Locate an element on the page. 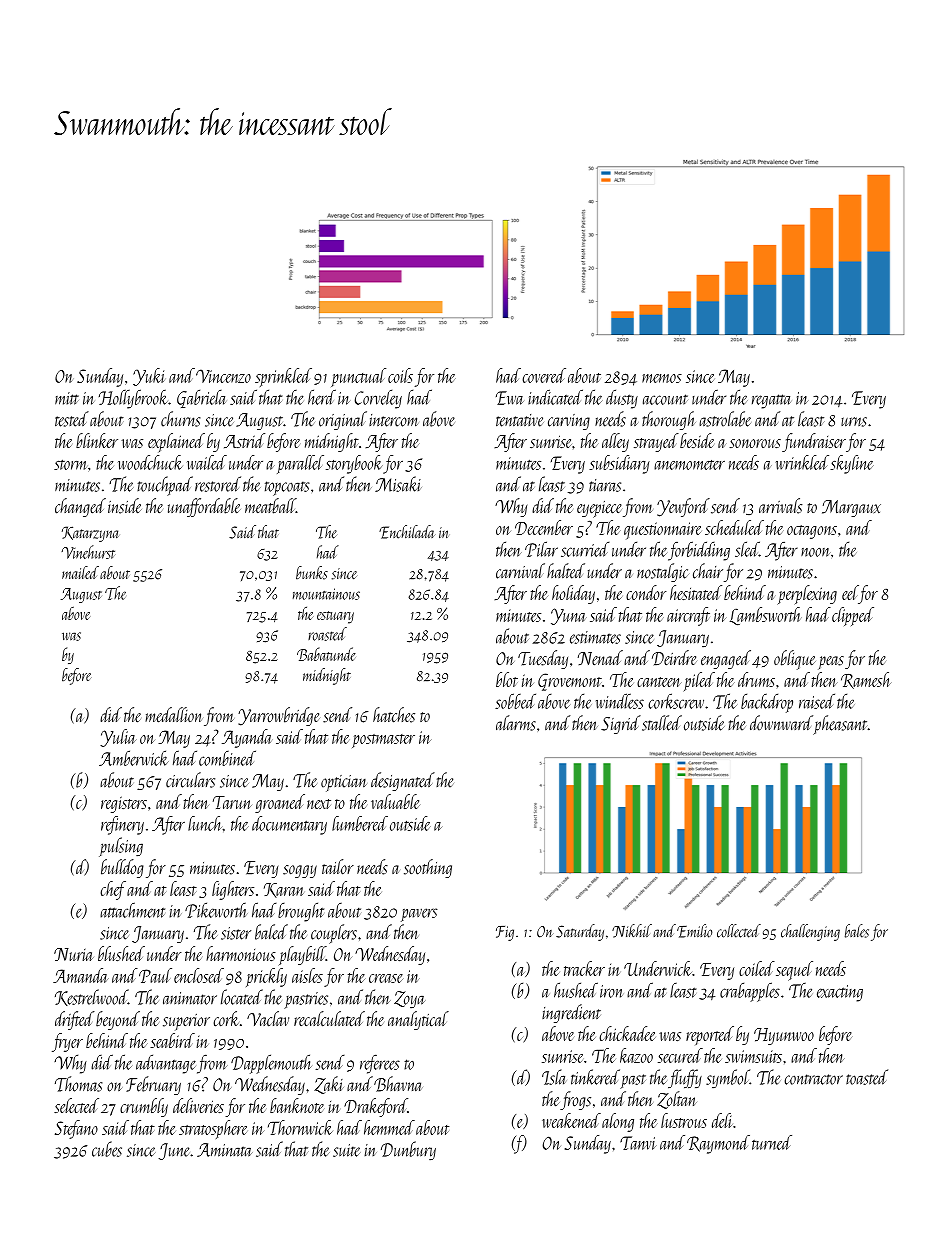  mitt is located at coordinates (67, 398).
